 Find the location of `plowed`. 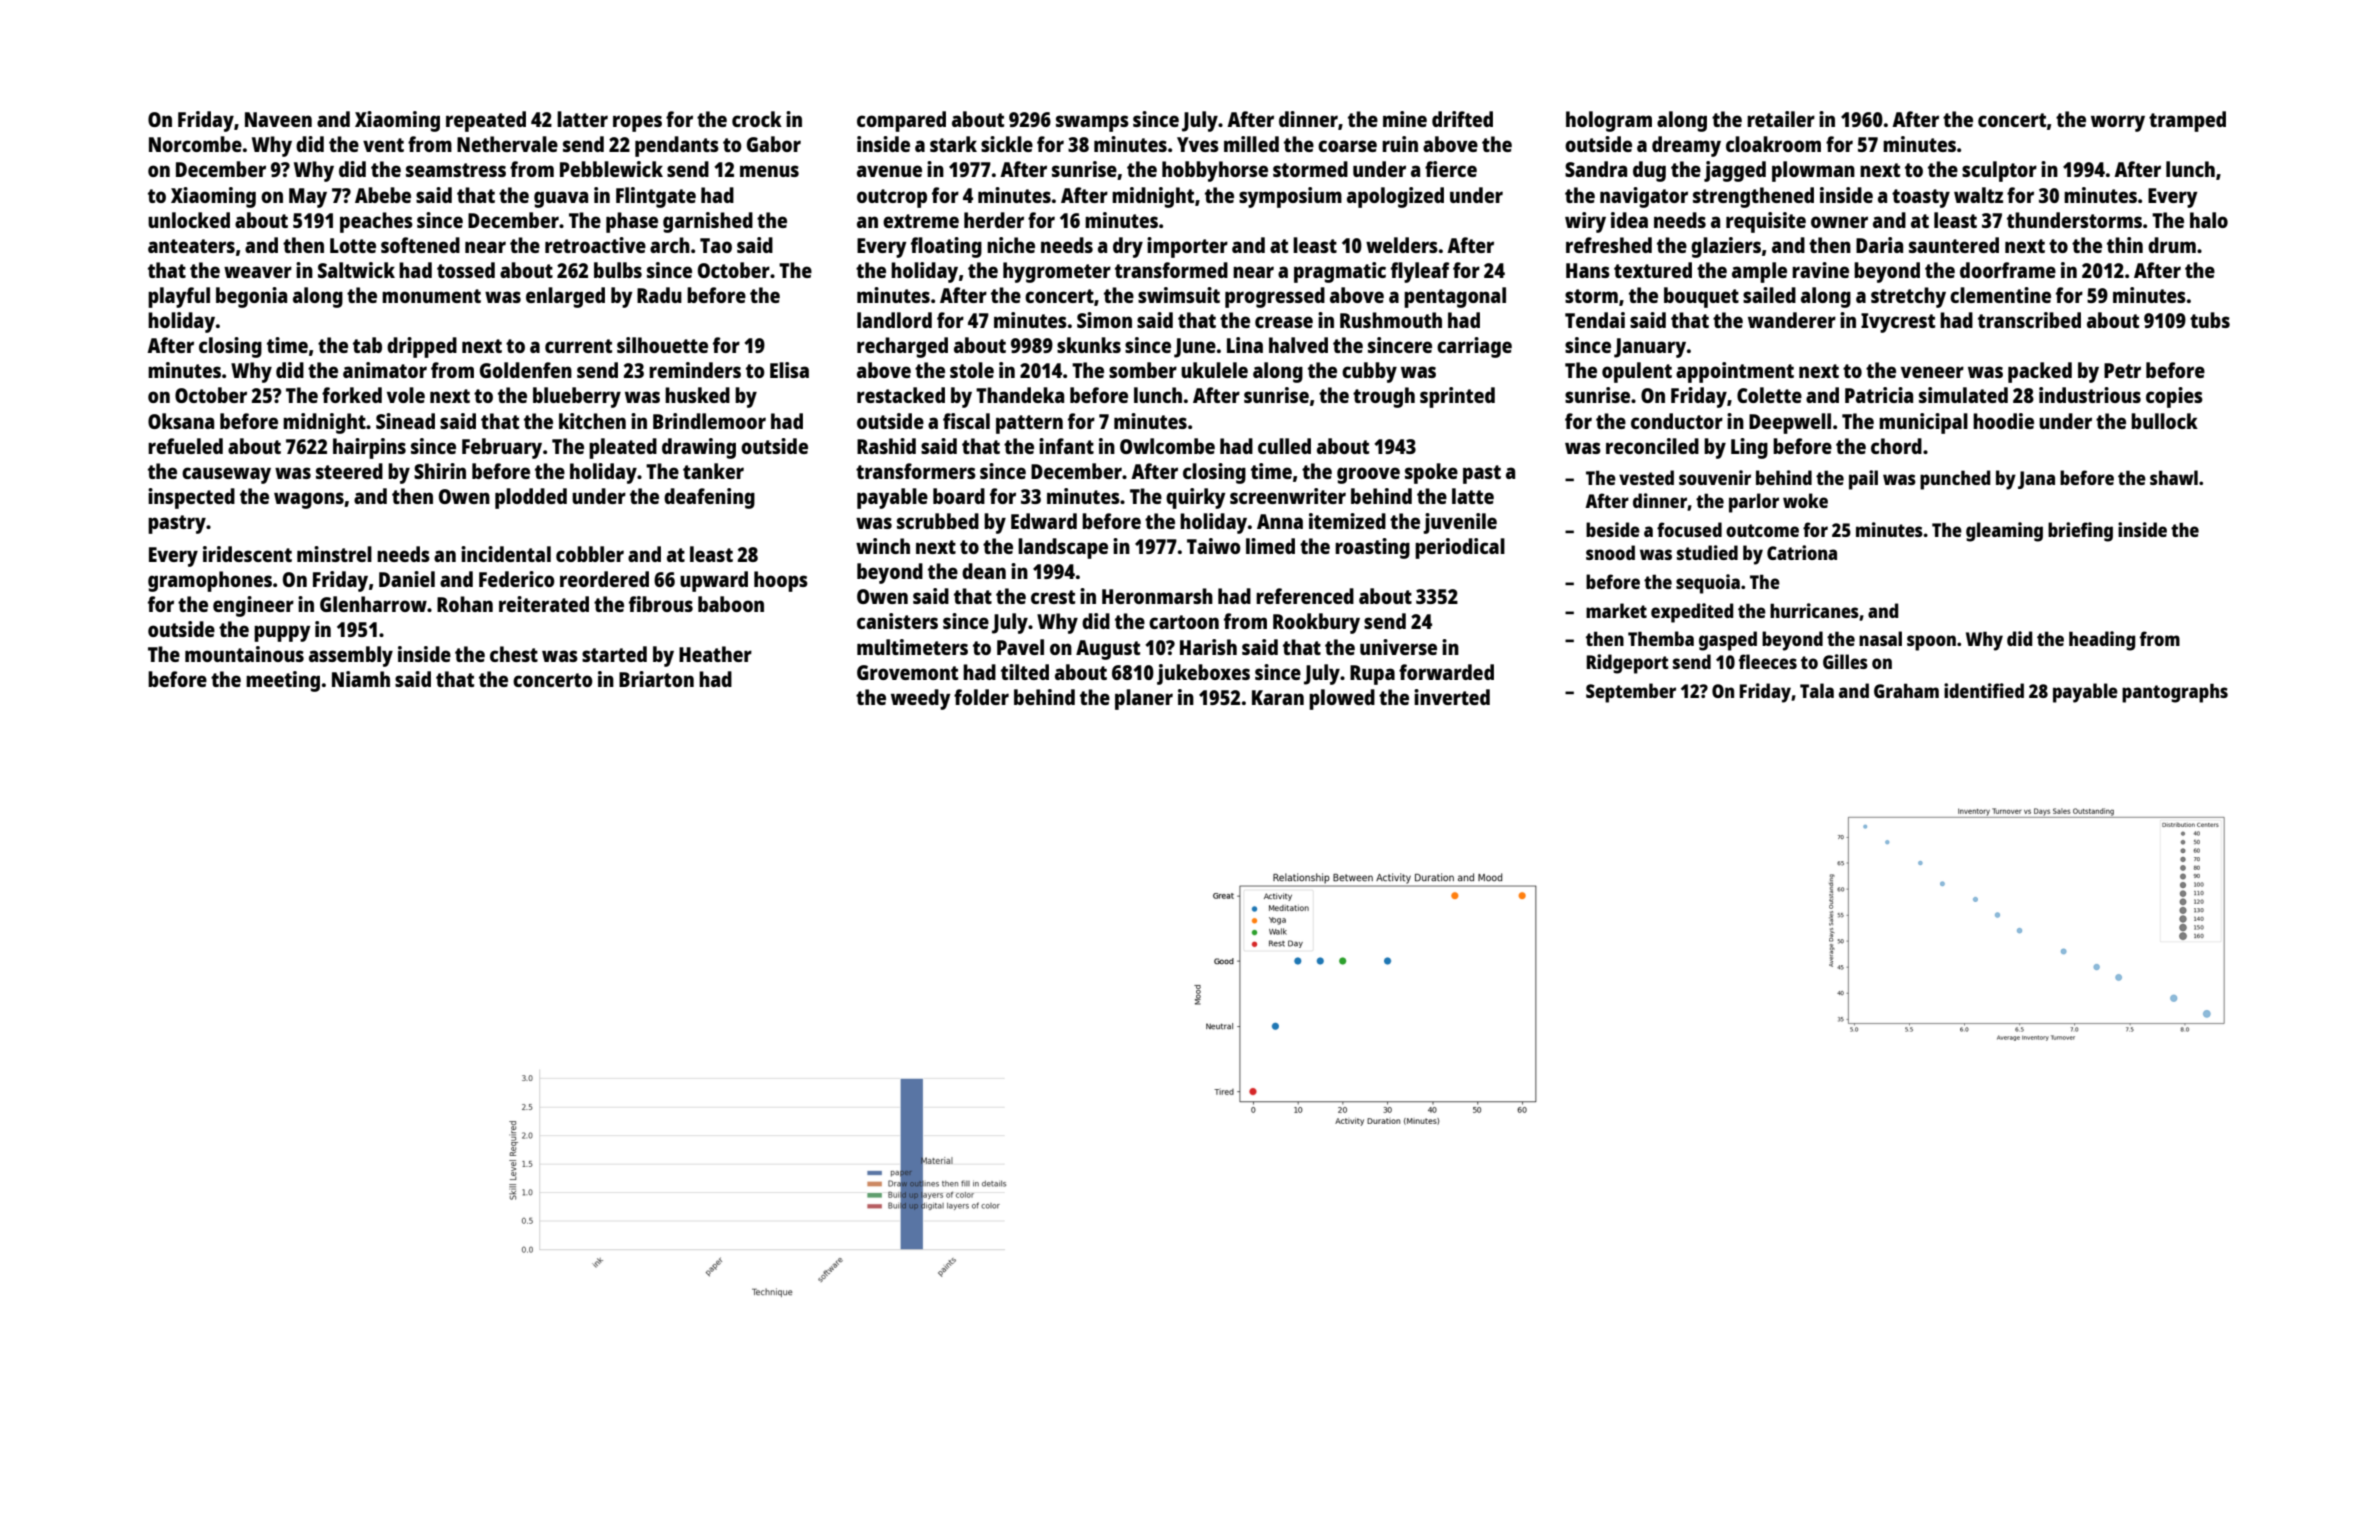

plowed is located at coordinates (1342, 699).
